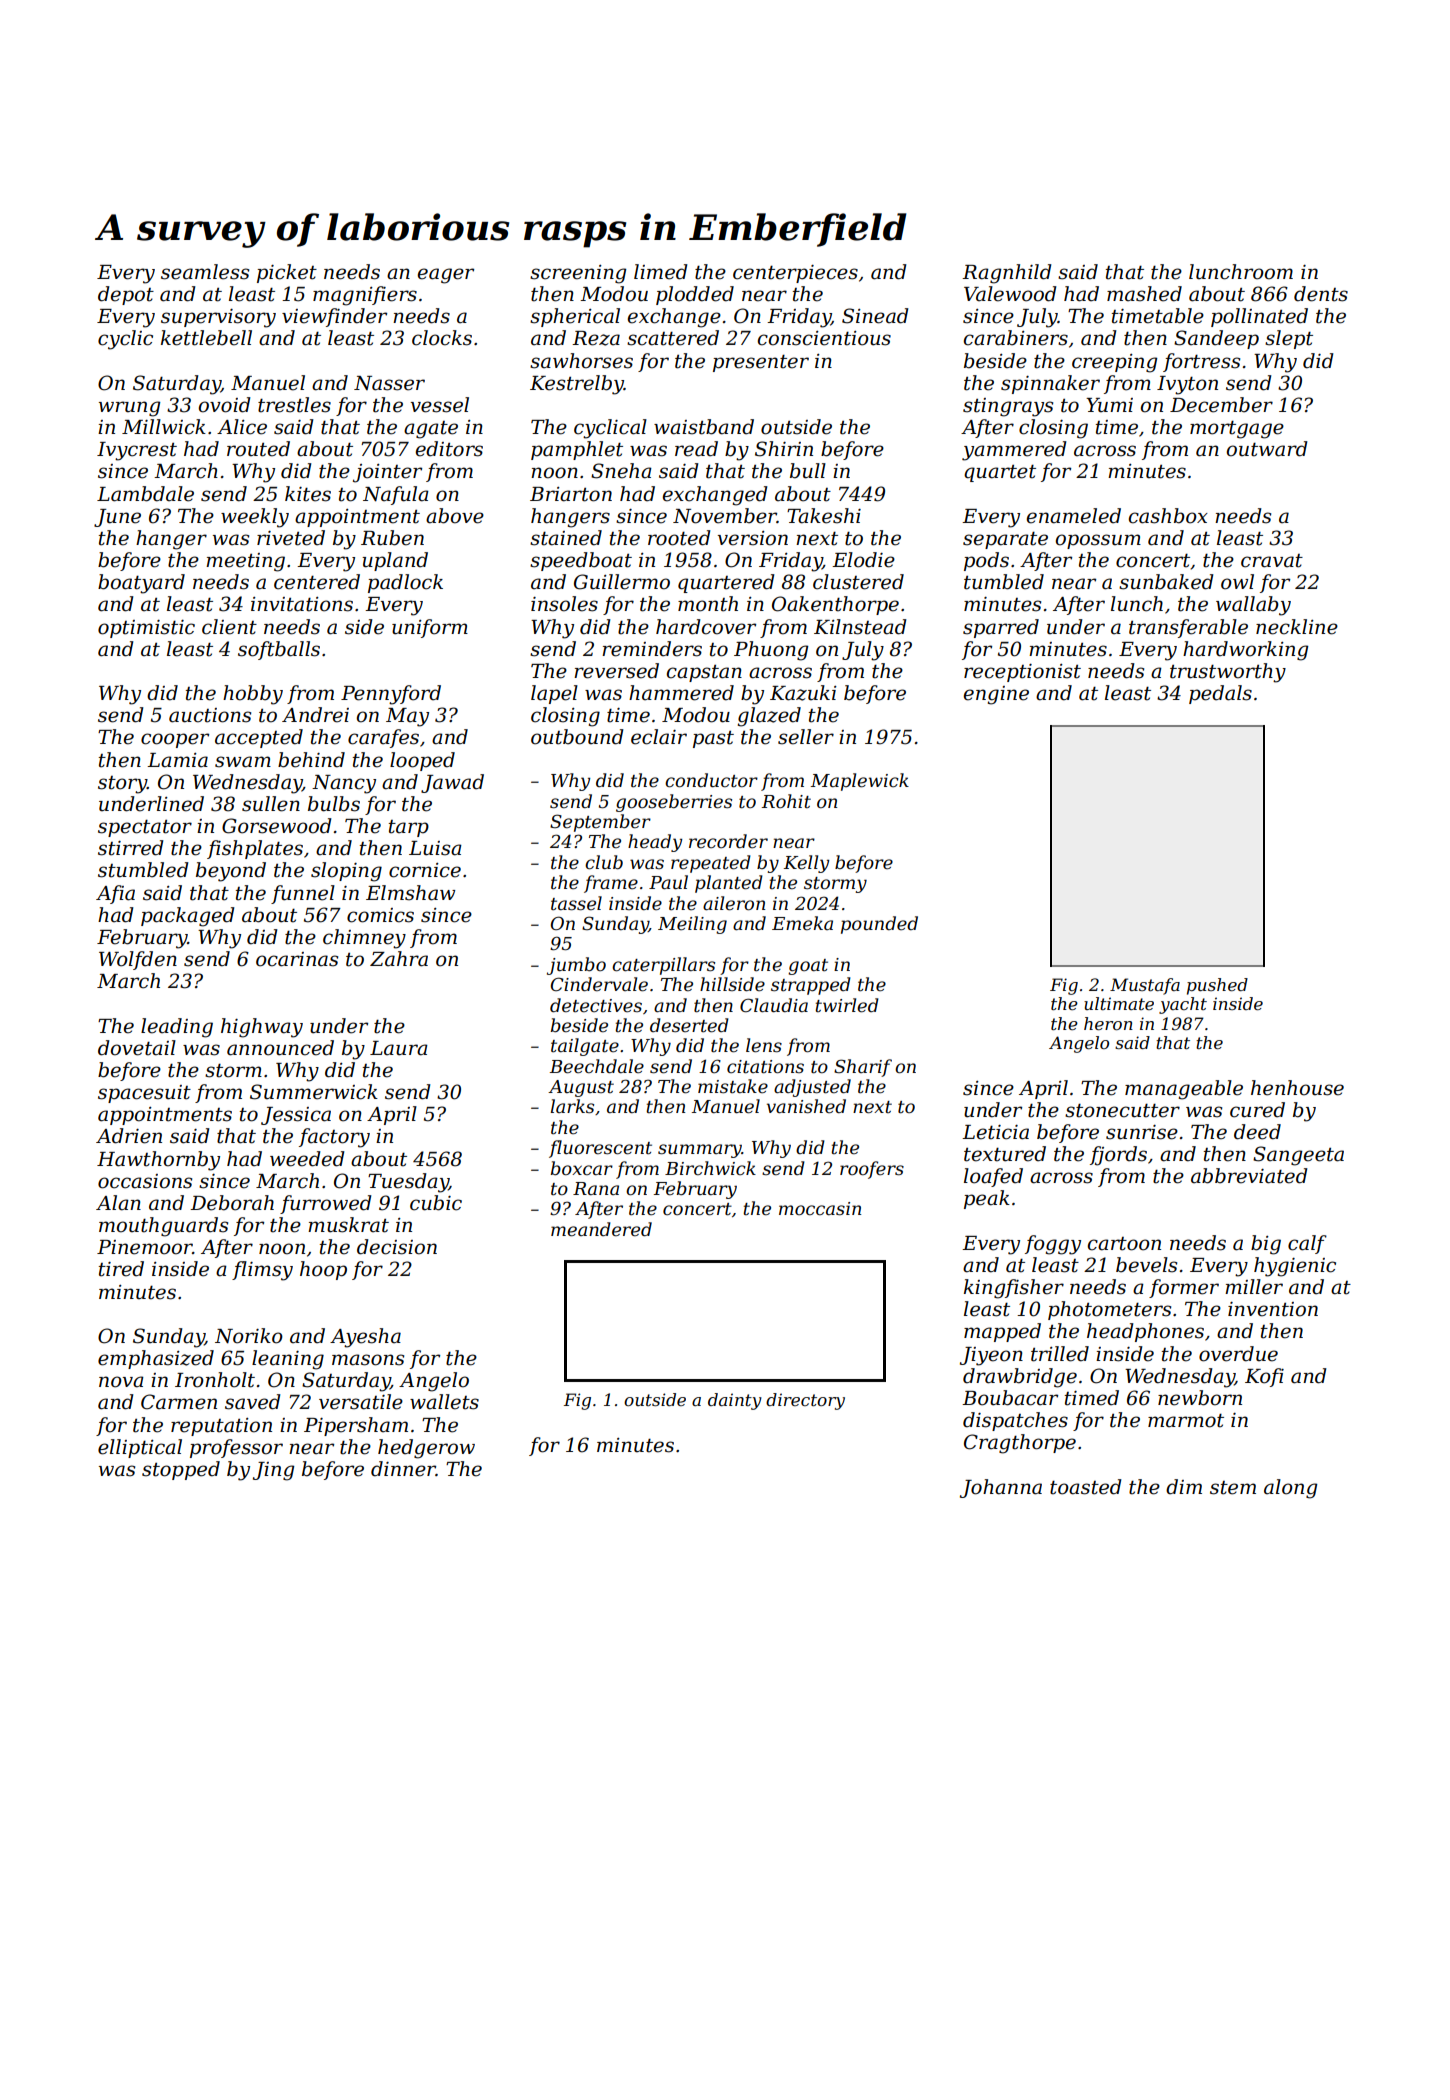  Describe the element at coordinates (1267, 449) in the document. I see `outward` at that location.
